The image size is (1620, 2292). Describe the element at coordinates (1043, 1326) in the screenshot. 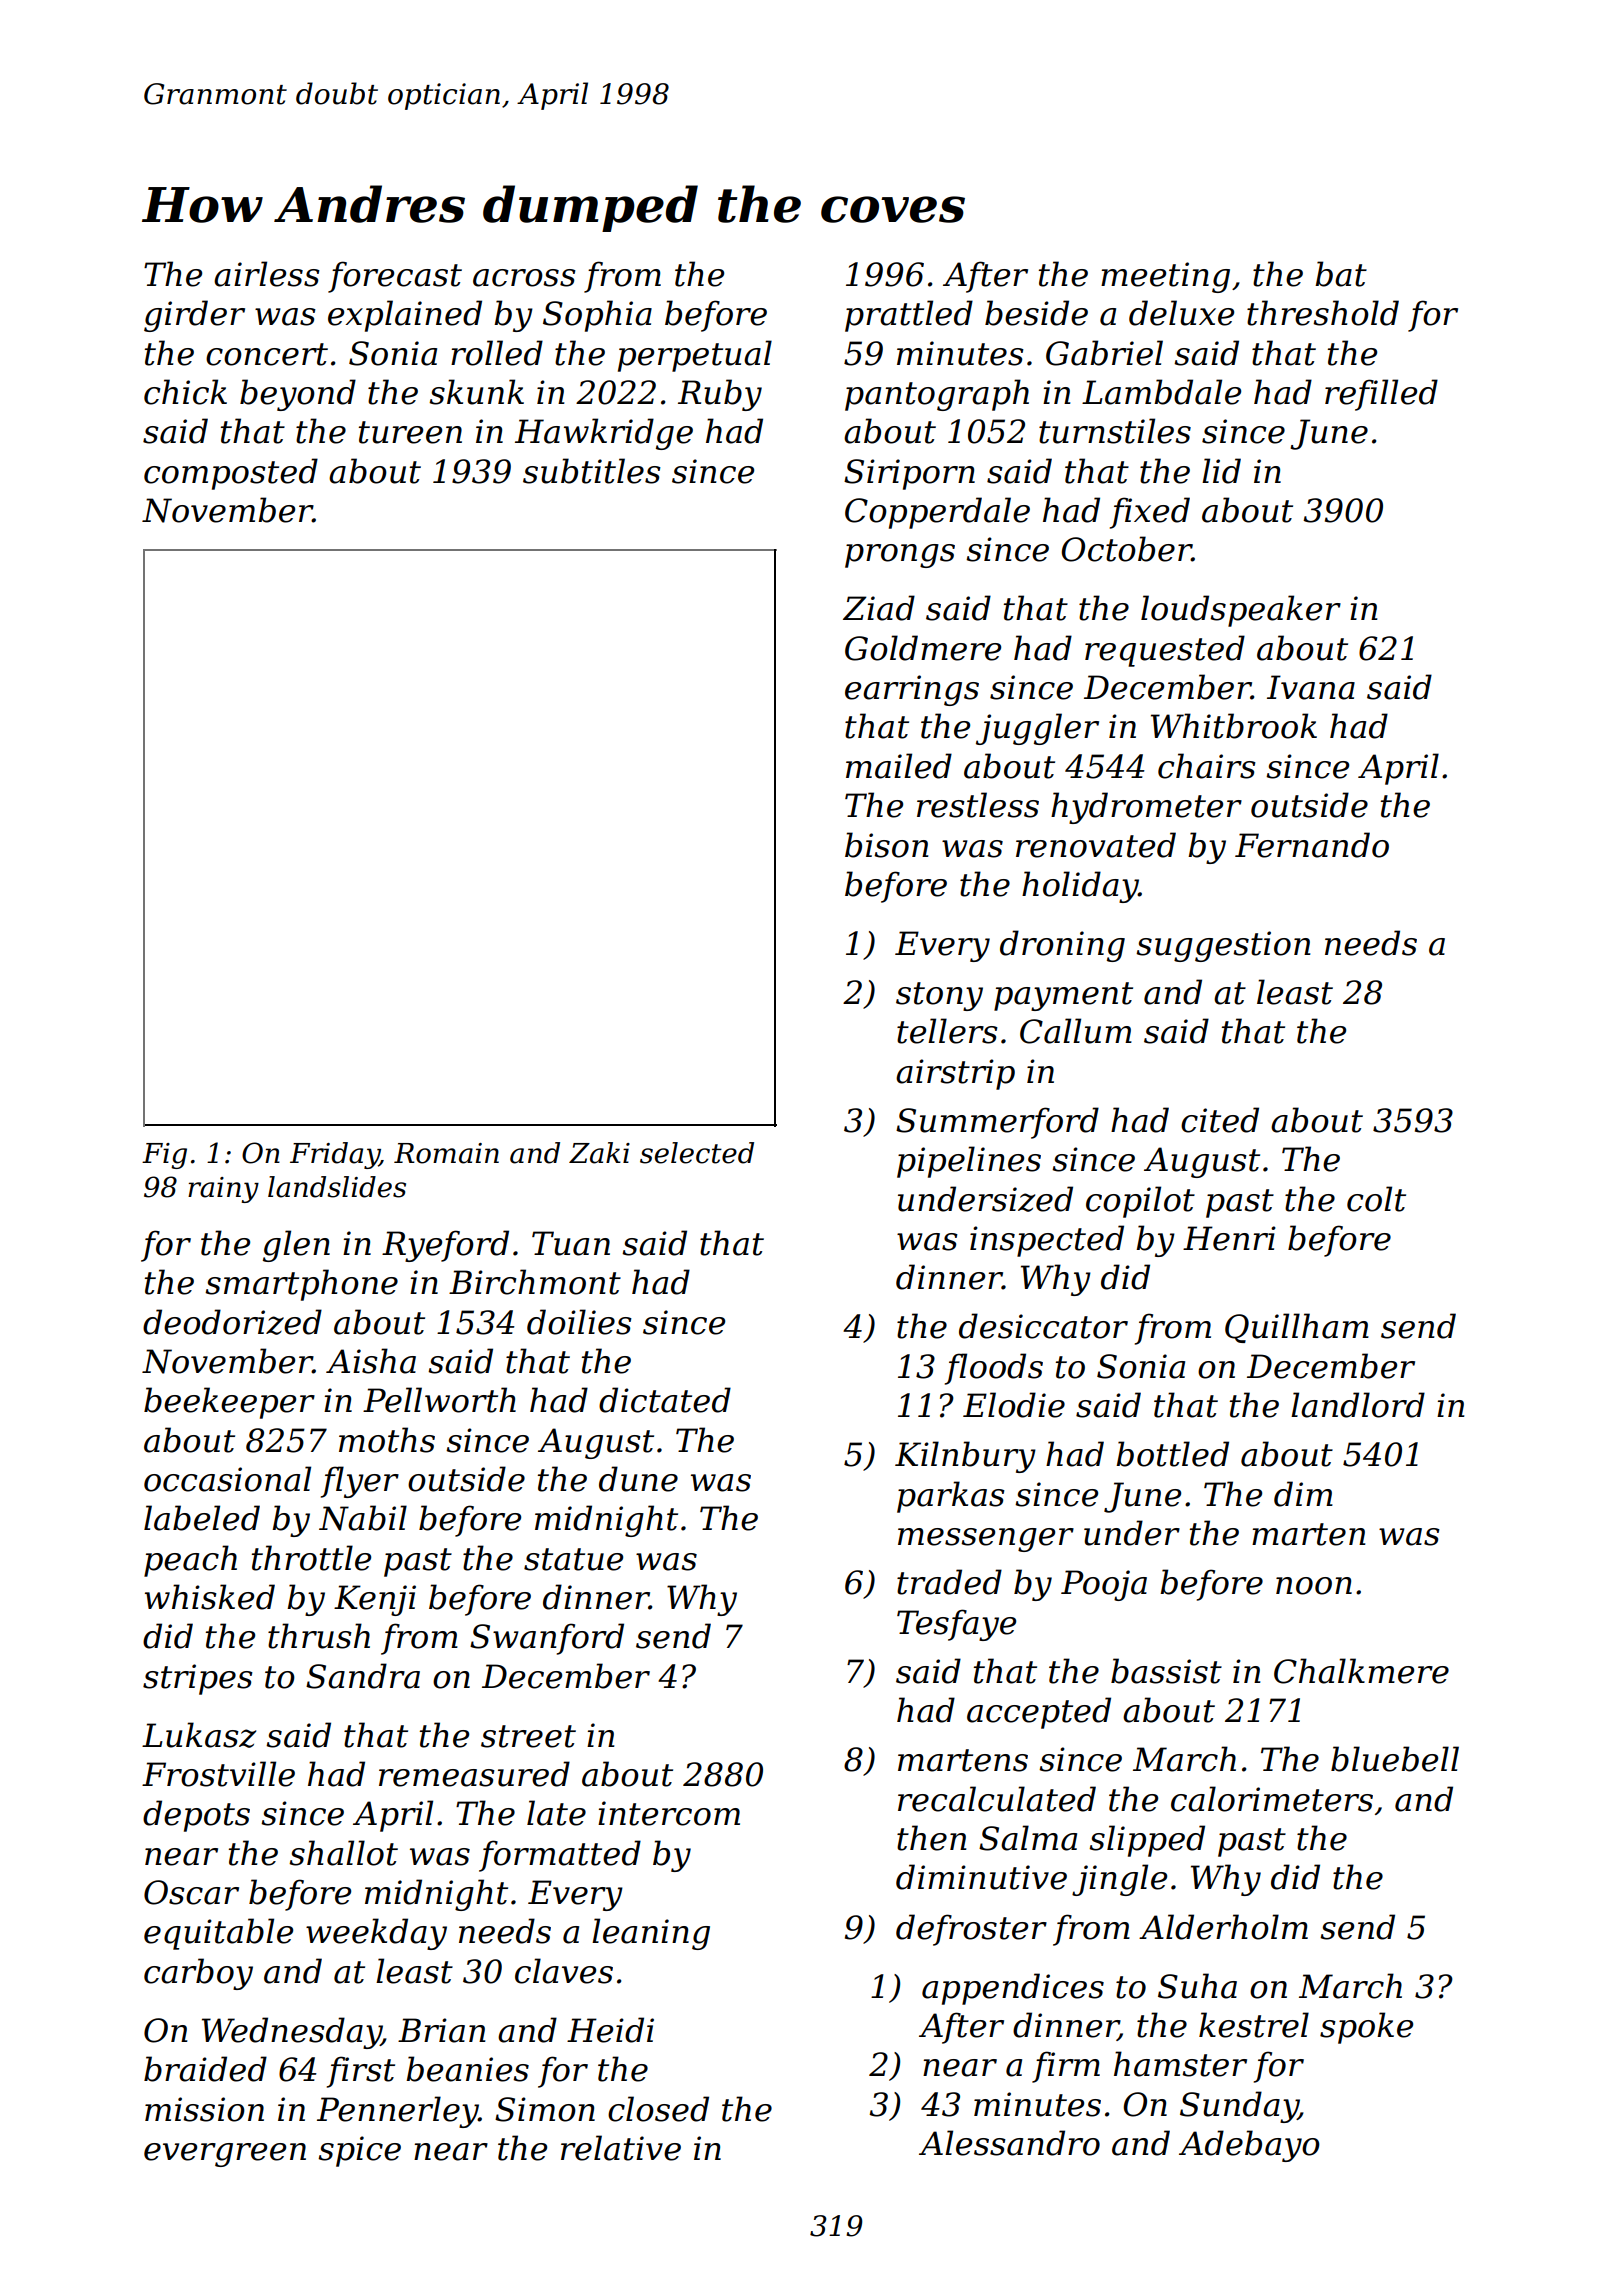

I see `desiccator` at that location.
